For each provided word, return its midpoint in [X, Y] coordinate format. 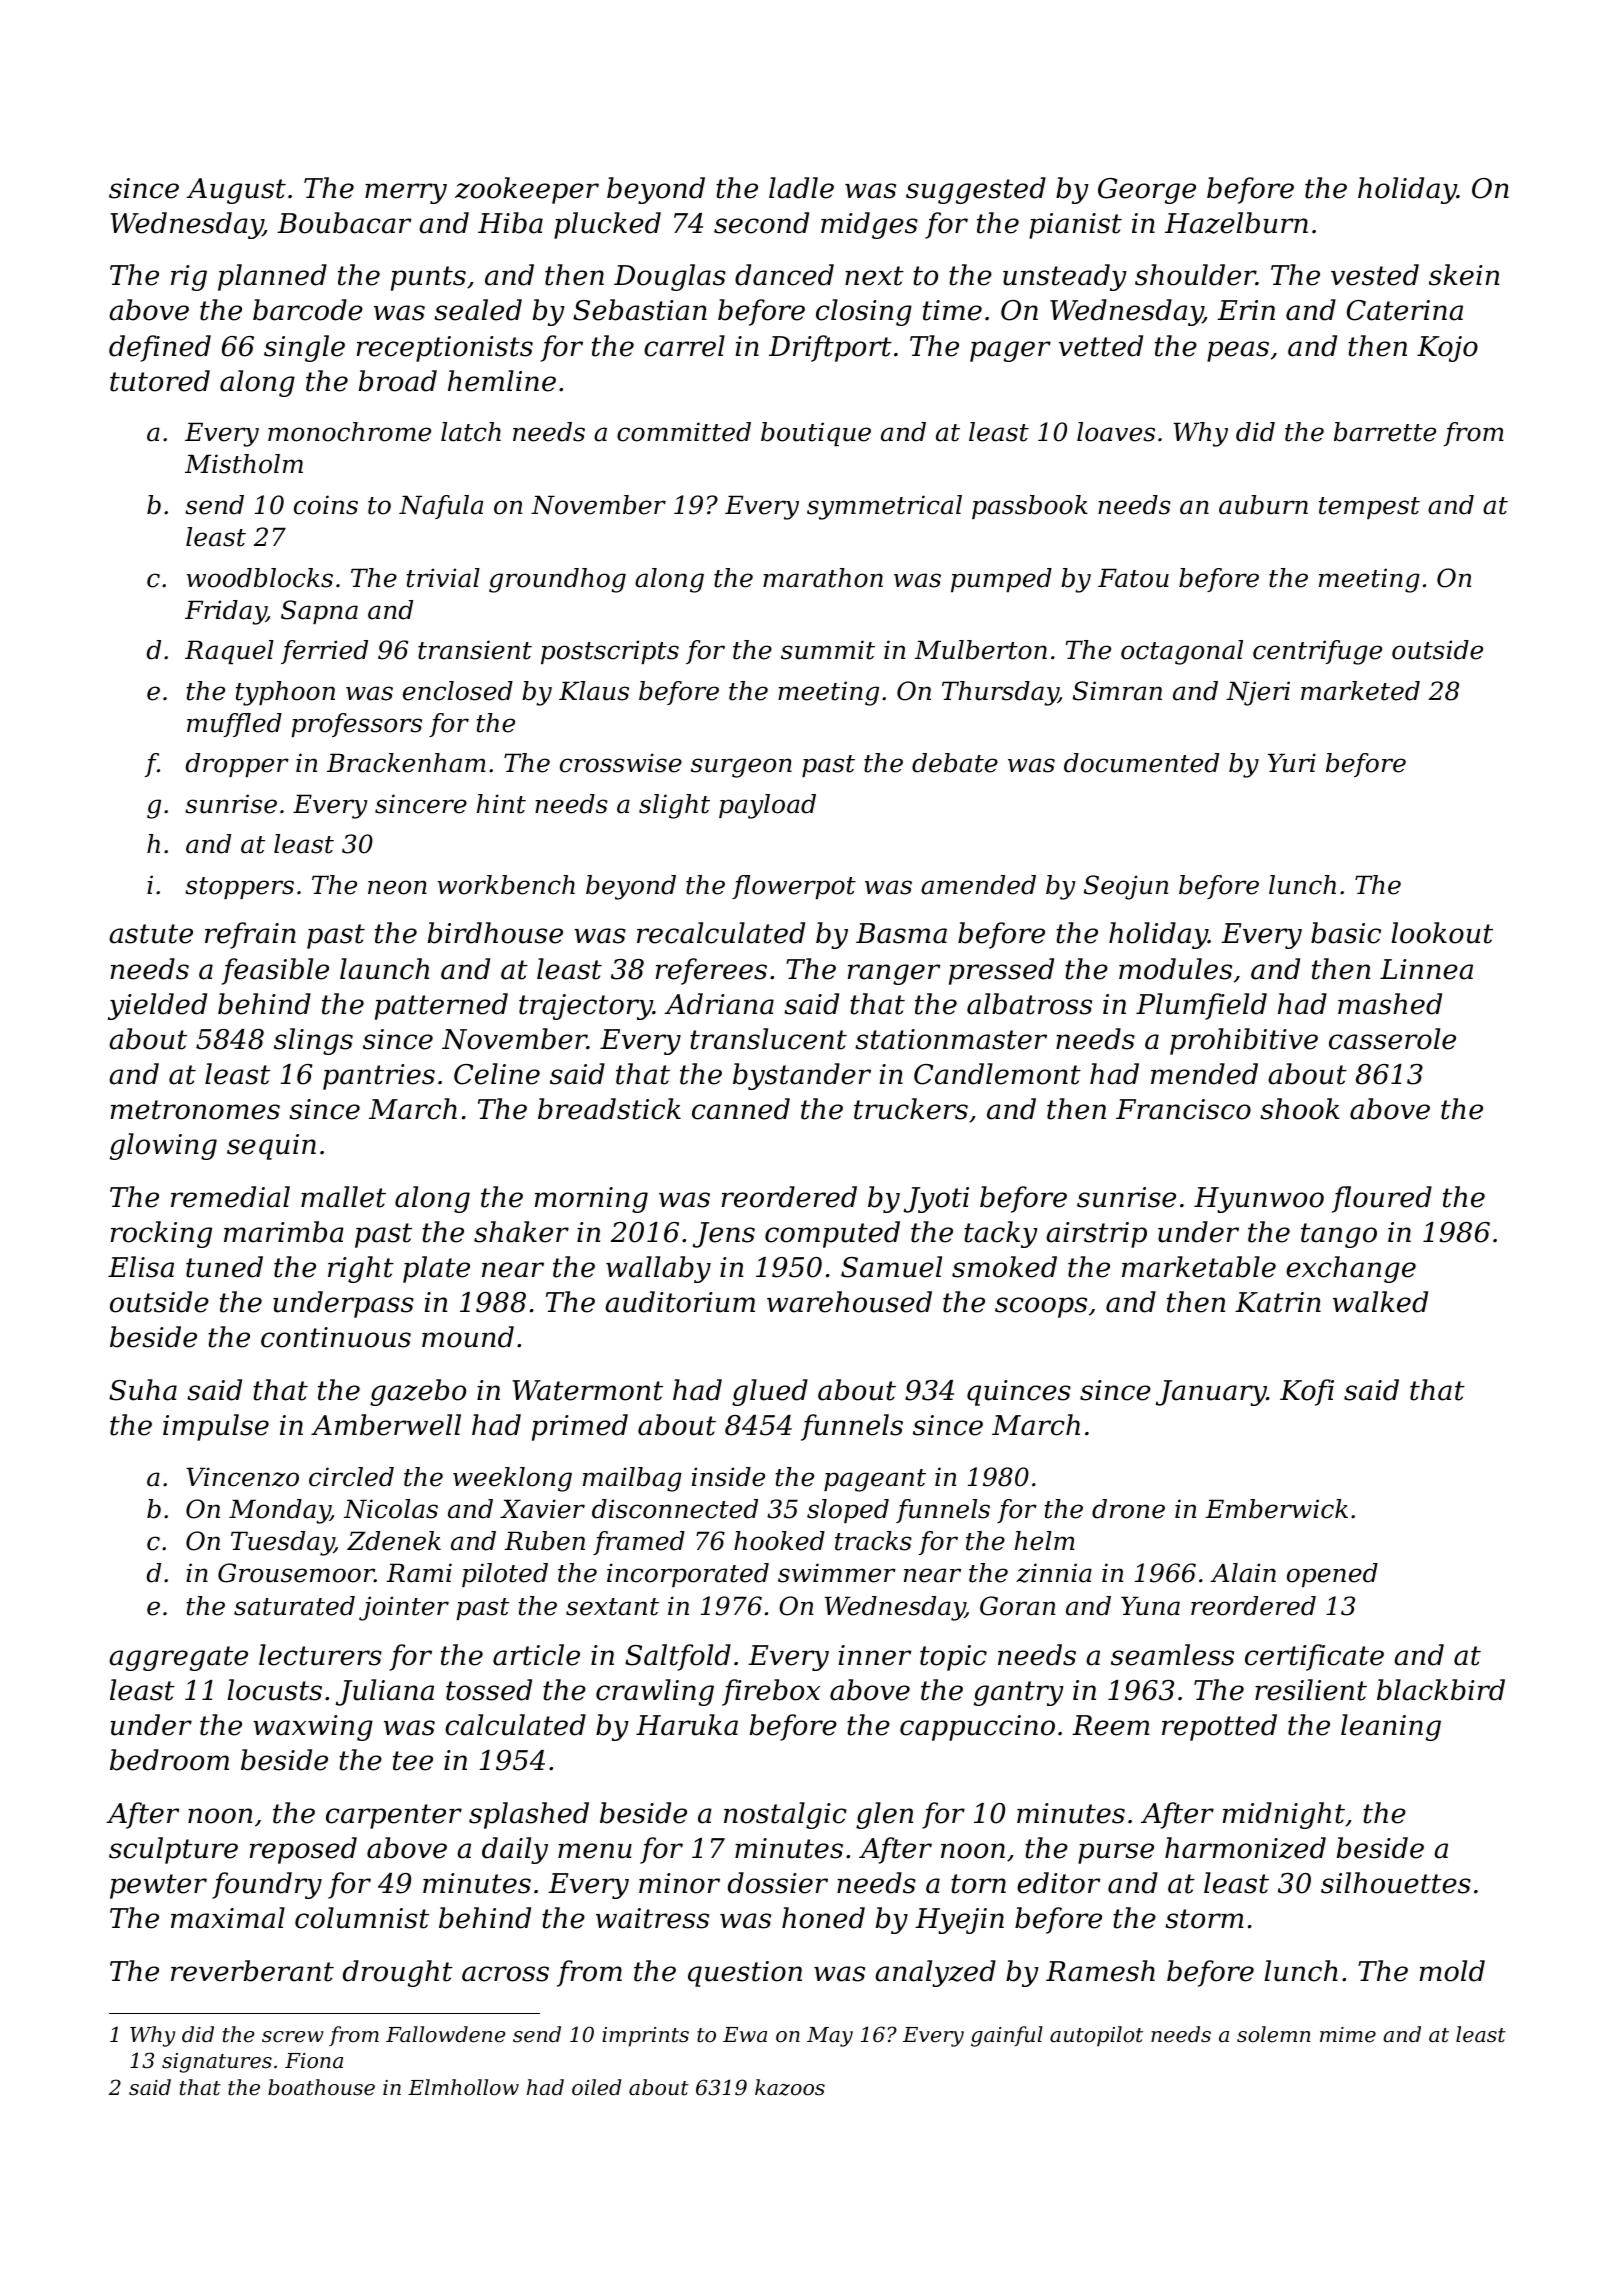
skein [1464, 275]
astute [151, 934]
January [1211, 1393]
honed [823, 1918]
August [236, 191]
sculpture [173, 1850]
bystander [802, 1076]
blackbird [1441, 1690]
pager [1010, 351]
